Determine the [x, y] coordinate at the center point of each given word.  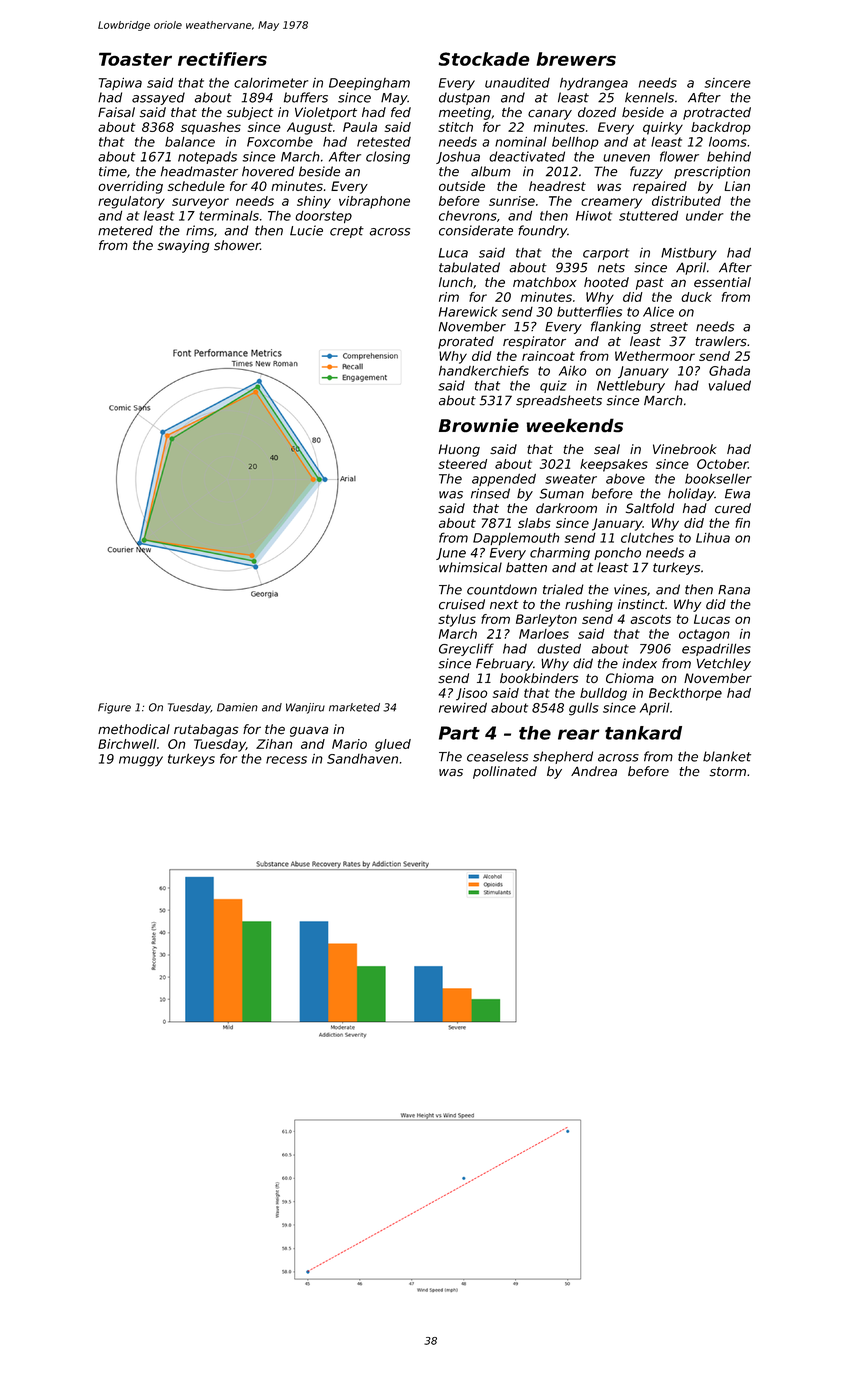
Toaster [135, 59]
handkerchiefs [484, 370]
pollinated [505, 772]
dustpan [464, 98]
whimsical [470, 567]
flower [679, 156]
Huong [459, 450]
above [625, 479]
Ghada [729, 371]
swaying [183, 246]
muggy [141, 761]
